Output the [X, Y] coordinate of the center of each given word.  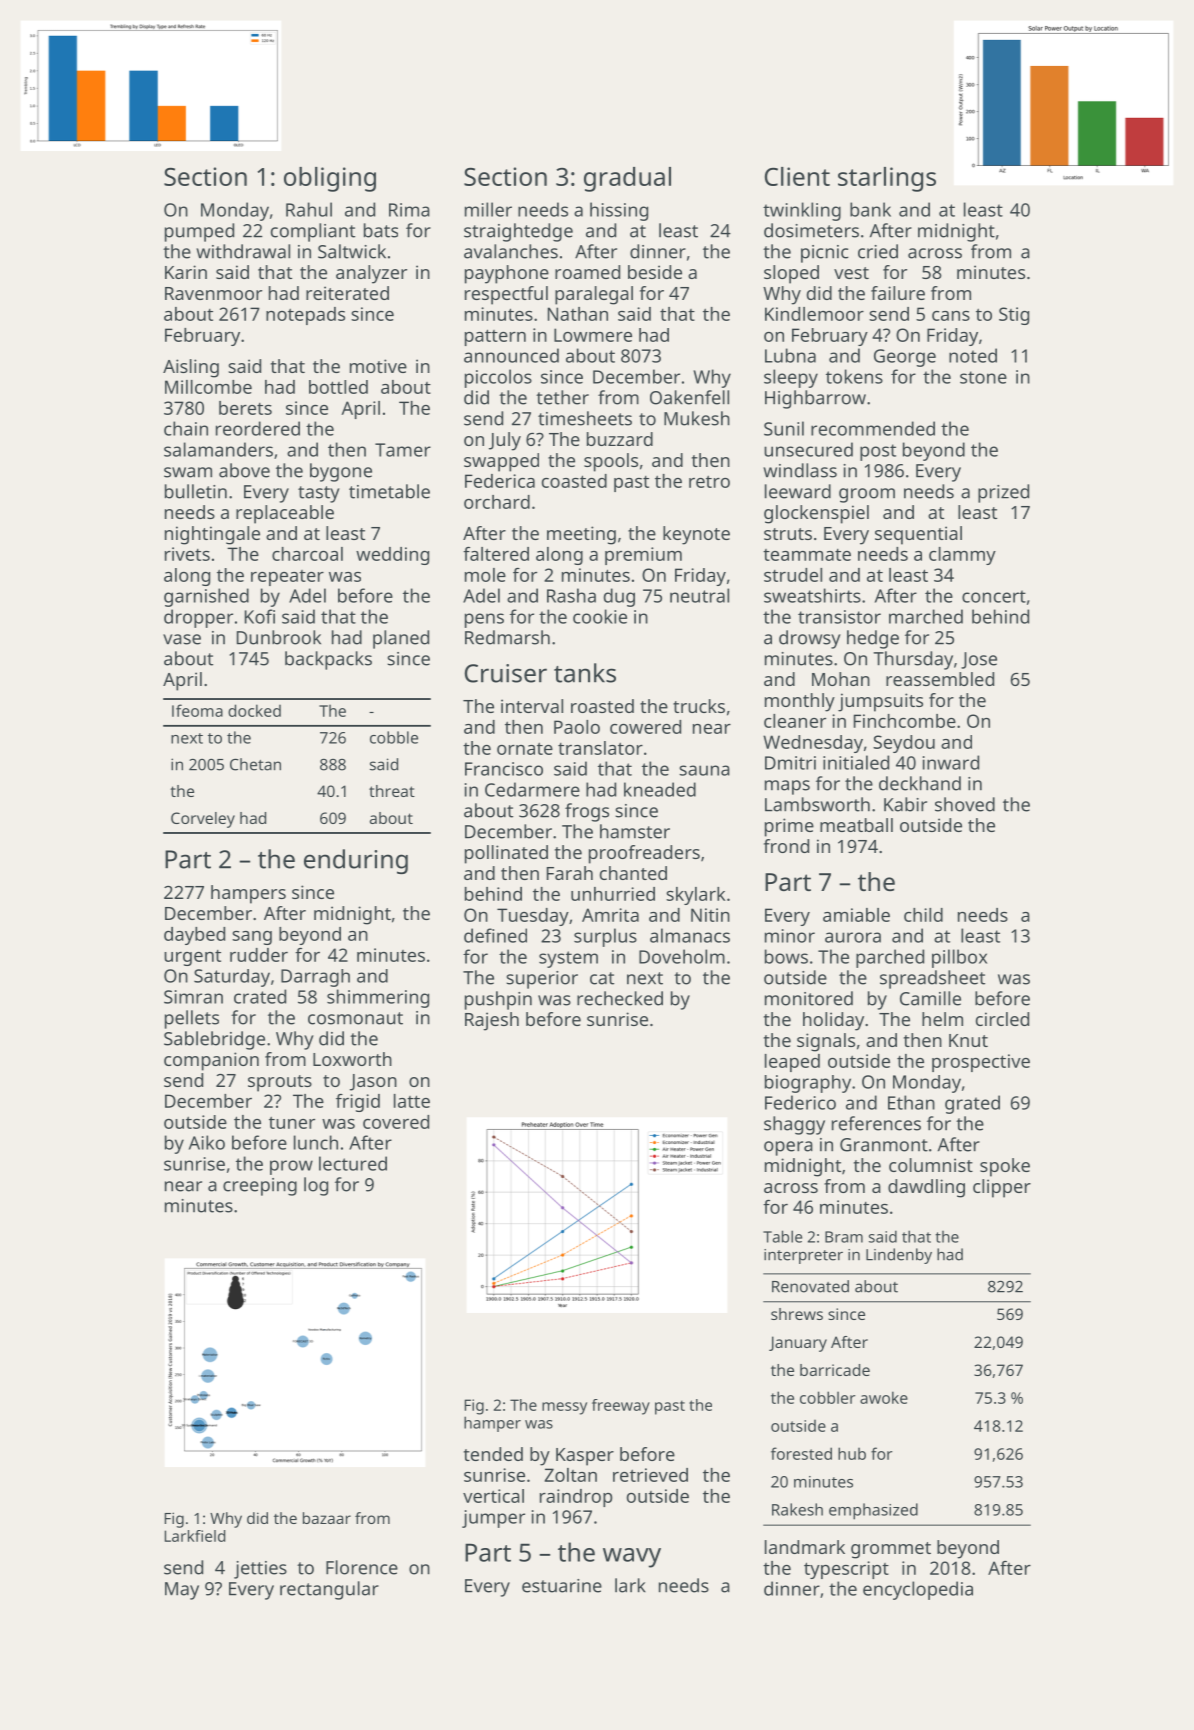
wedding [392, 556]
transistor [839, 617]
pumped [199, 232]
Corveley [203, 820]
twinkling [802, 211]
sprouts [280, 1083]
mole [485, 575]
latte [412, 1101]
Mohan [841, 679]
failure [898, 293]
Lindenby [899, 1256]
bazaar [327, 1518]
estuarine [562, 1586]
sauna [704, 770]
